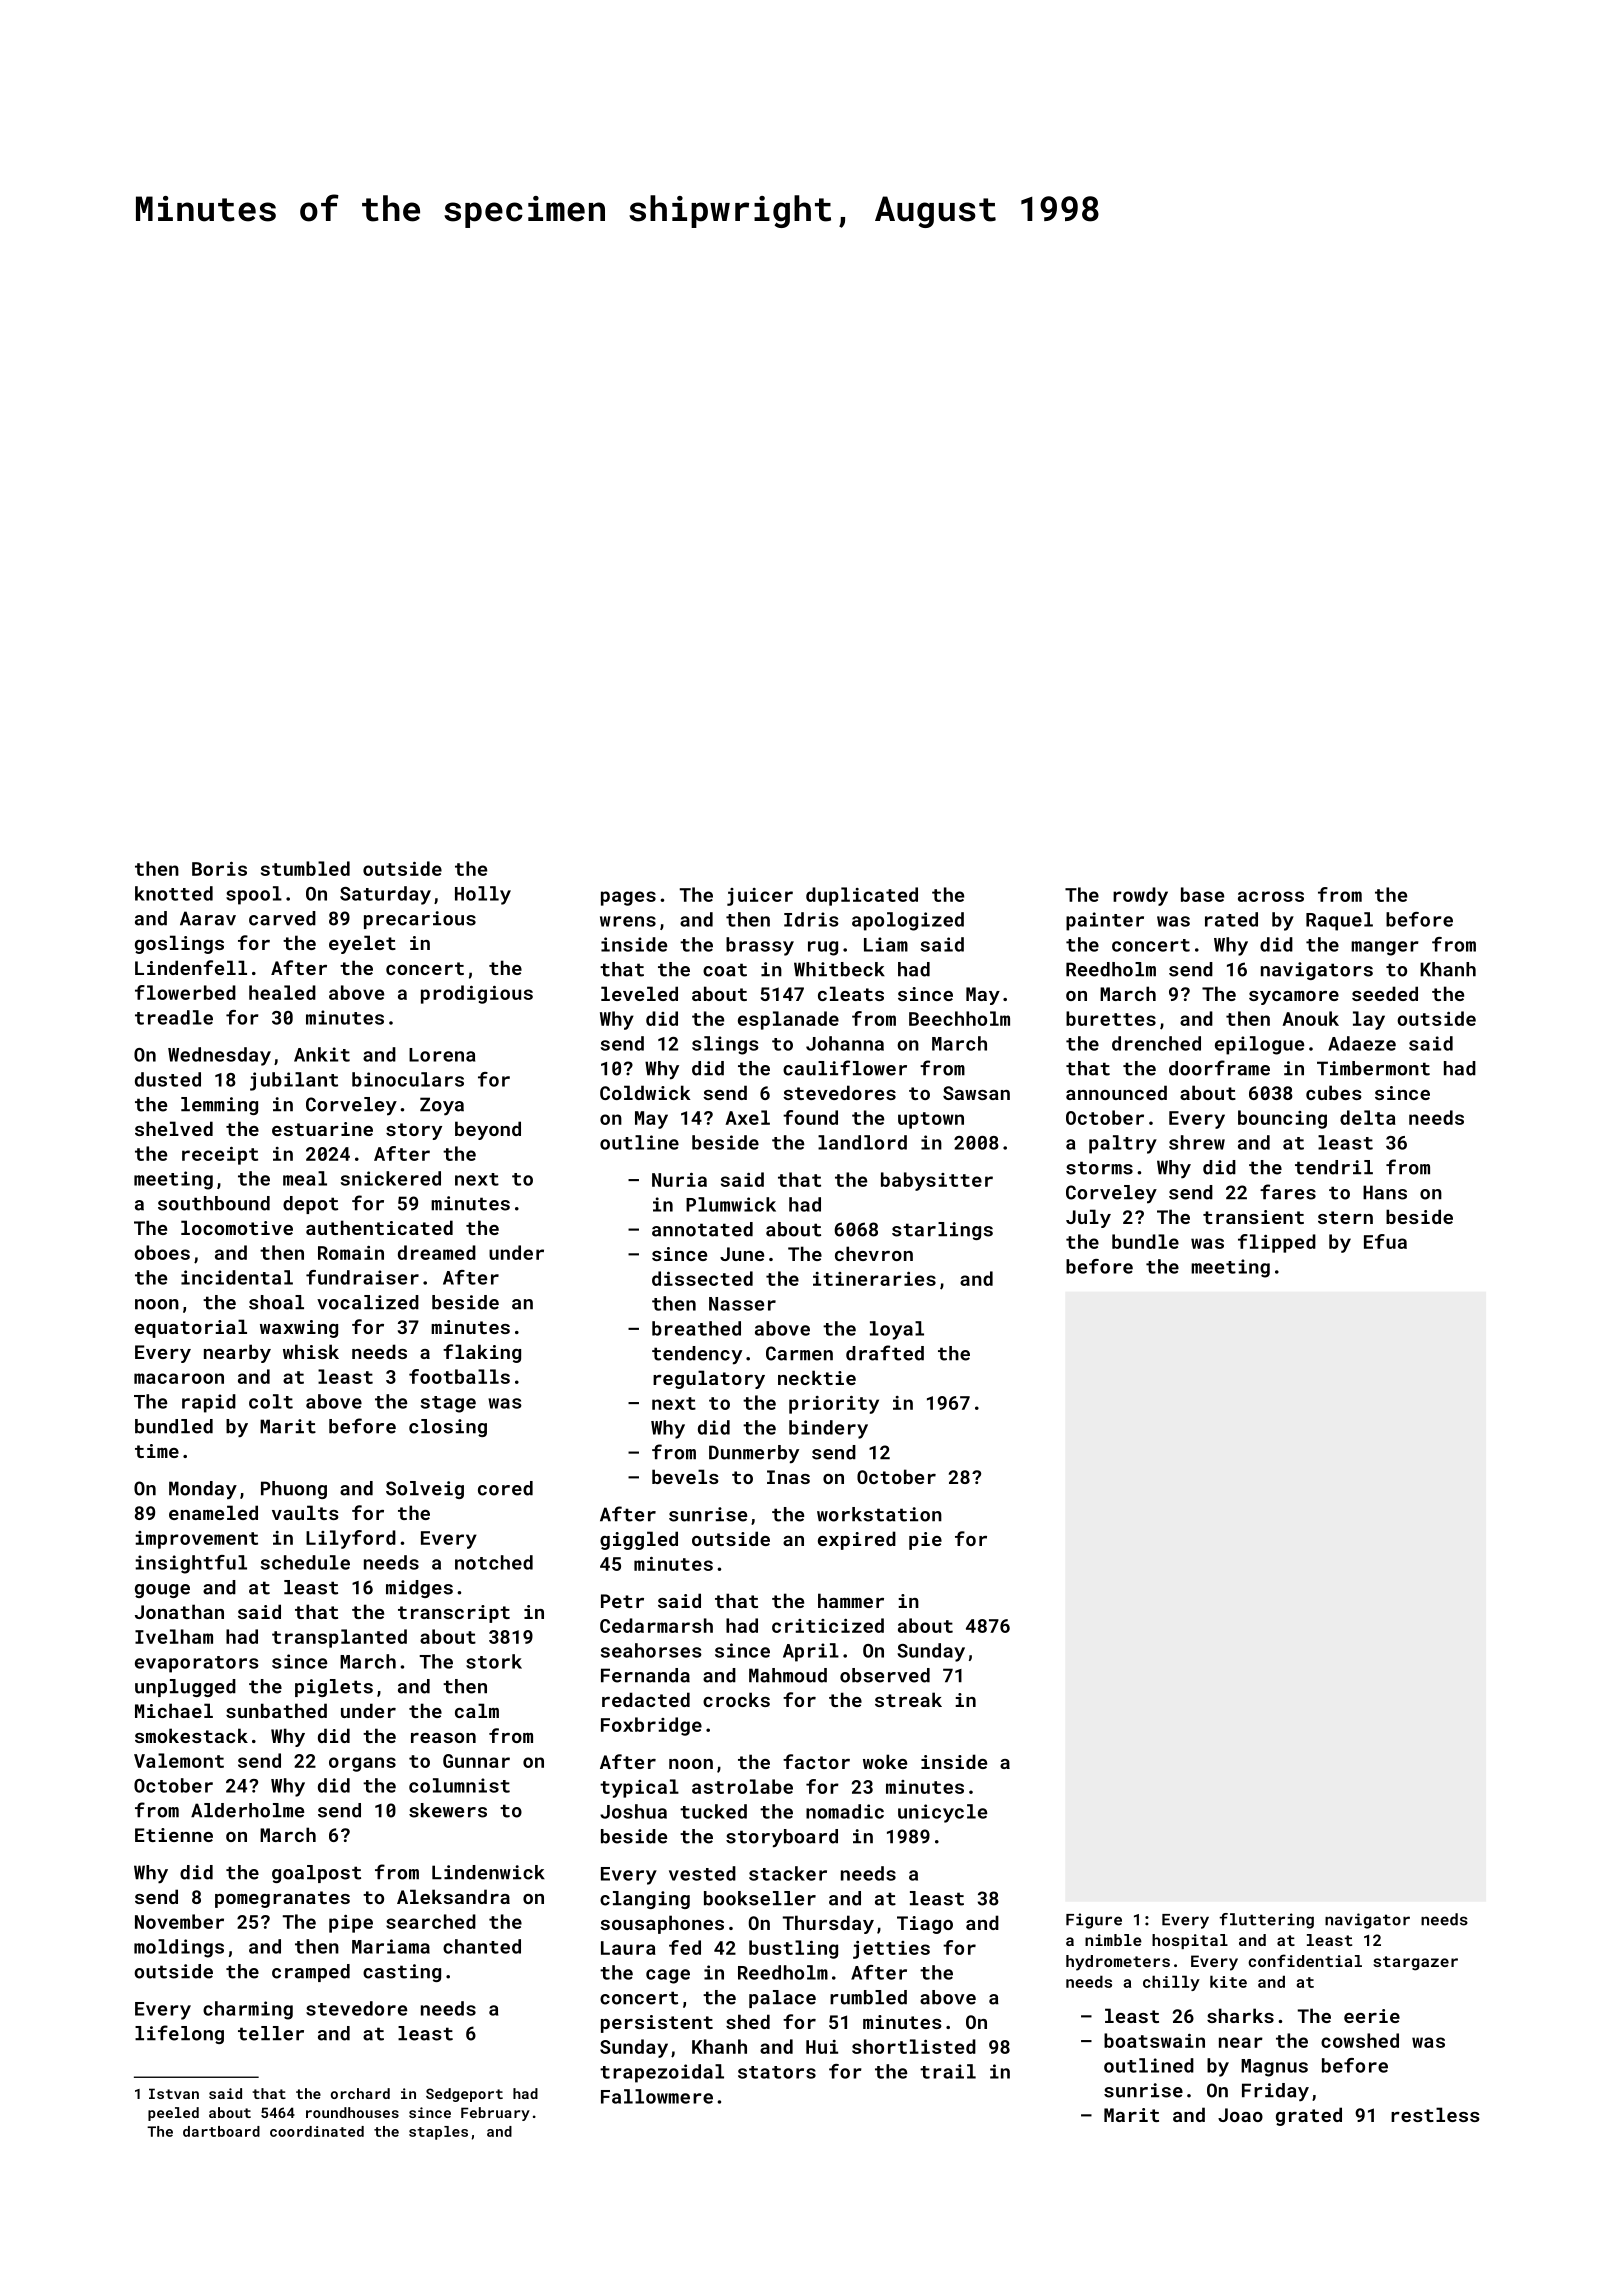  I want to click on November, so click(179, 1921).
